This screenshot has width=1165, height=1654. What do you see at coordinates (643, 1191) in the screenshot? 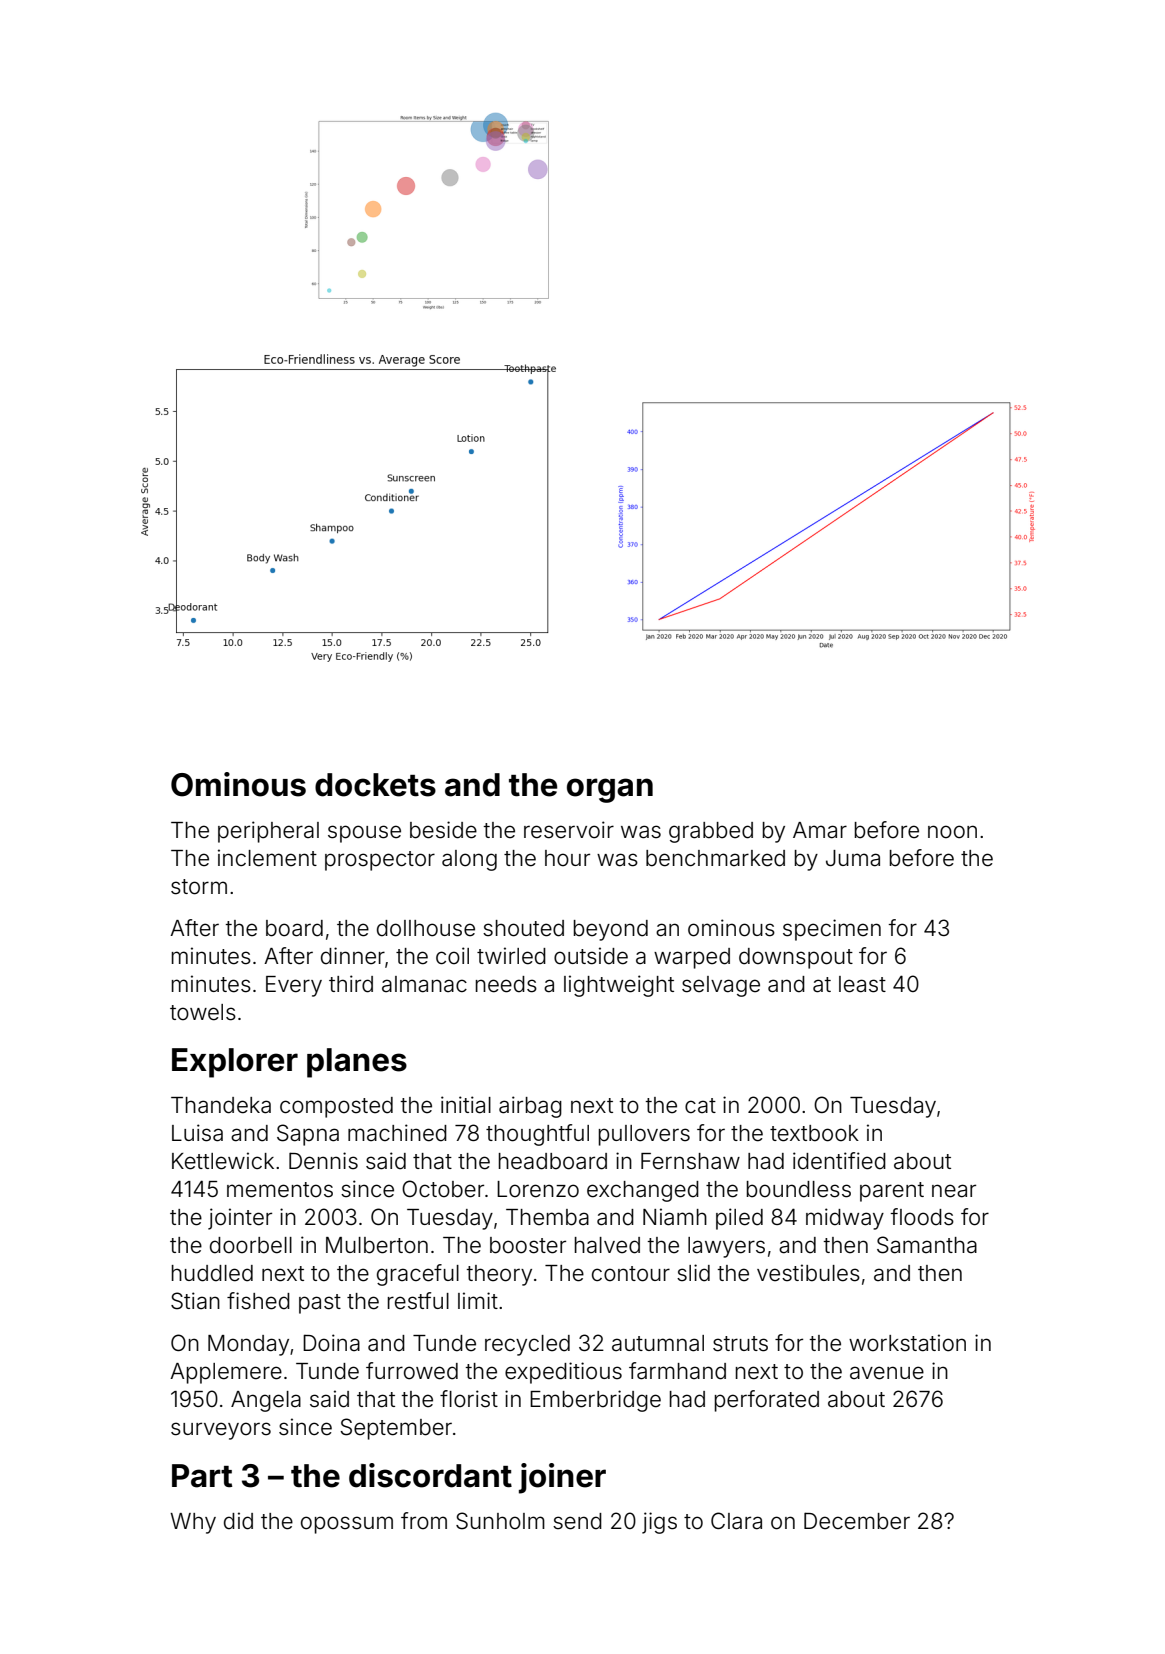
I see `exchanged` at bounding box center [643, 1191].
